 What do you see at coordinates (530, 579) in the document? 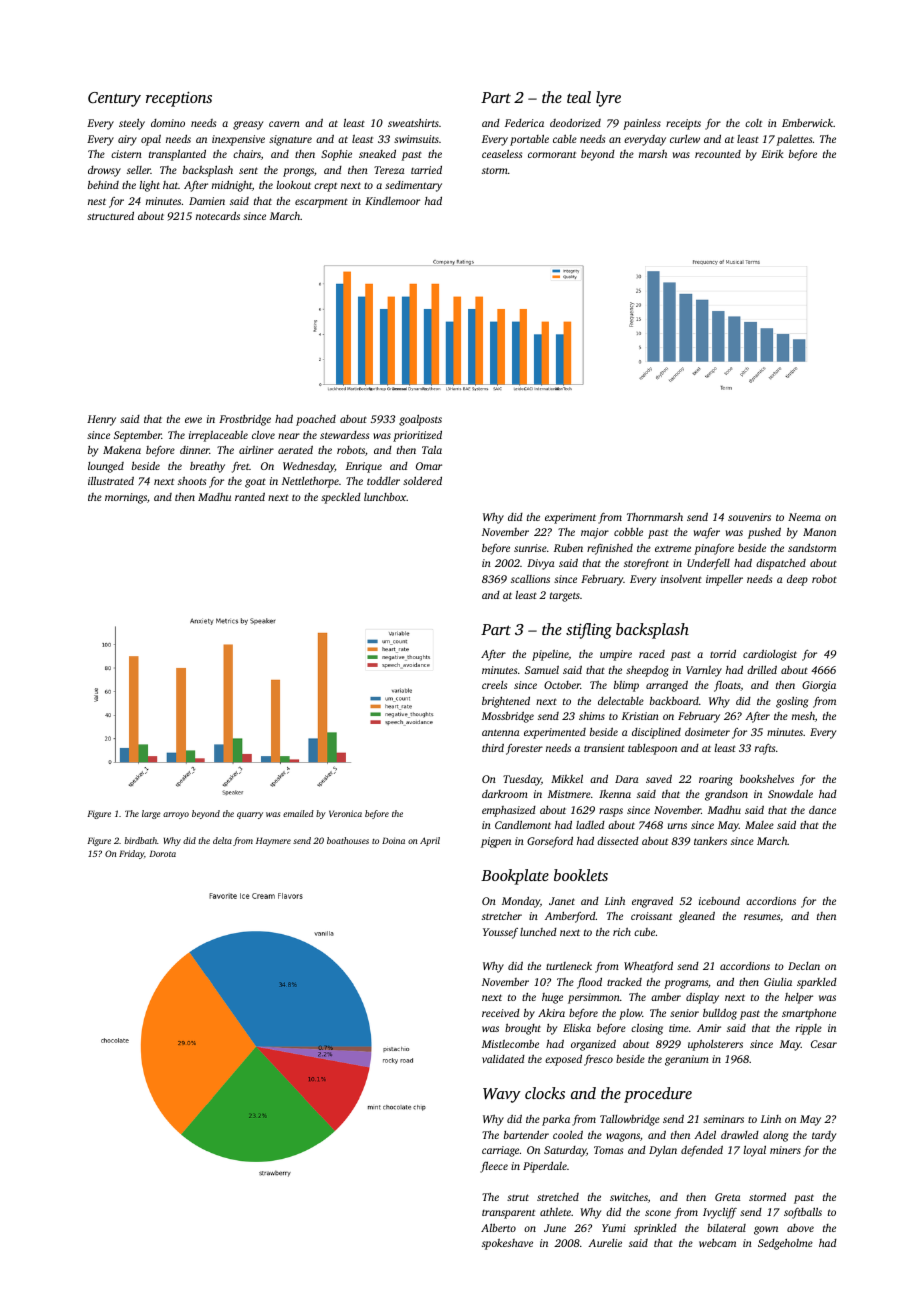
I see `scallions` at bounding box center [530, 579].
